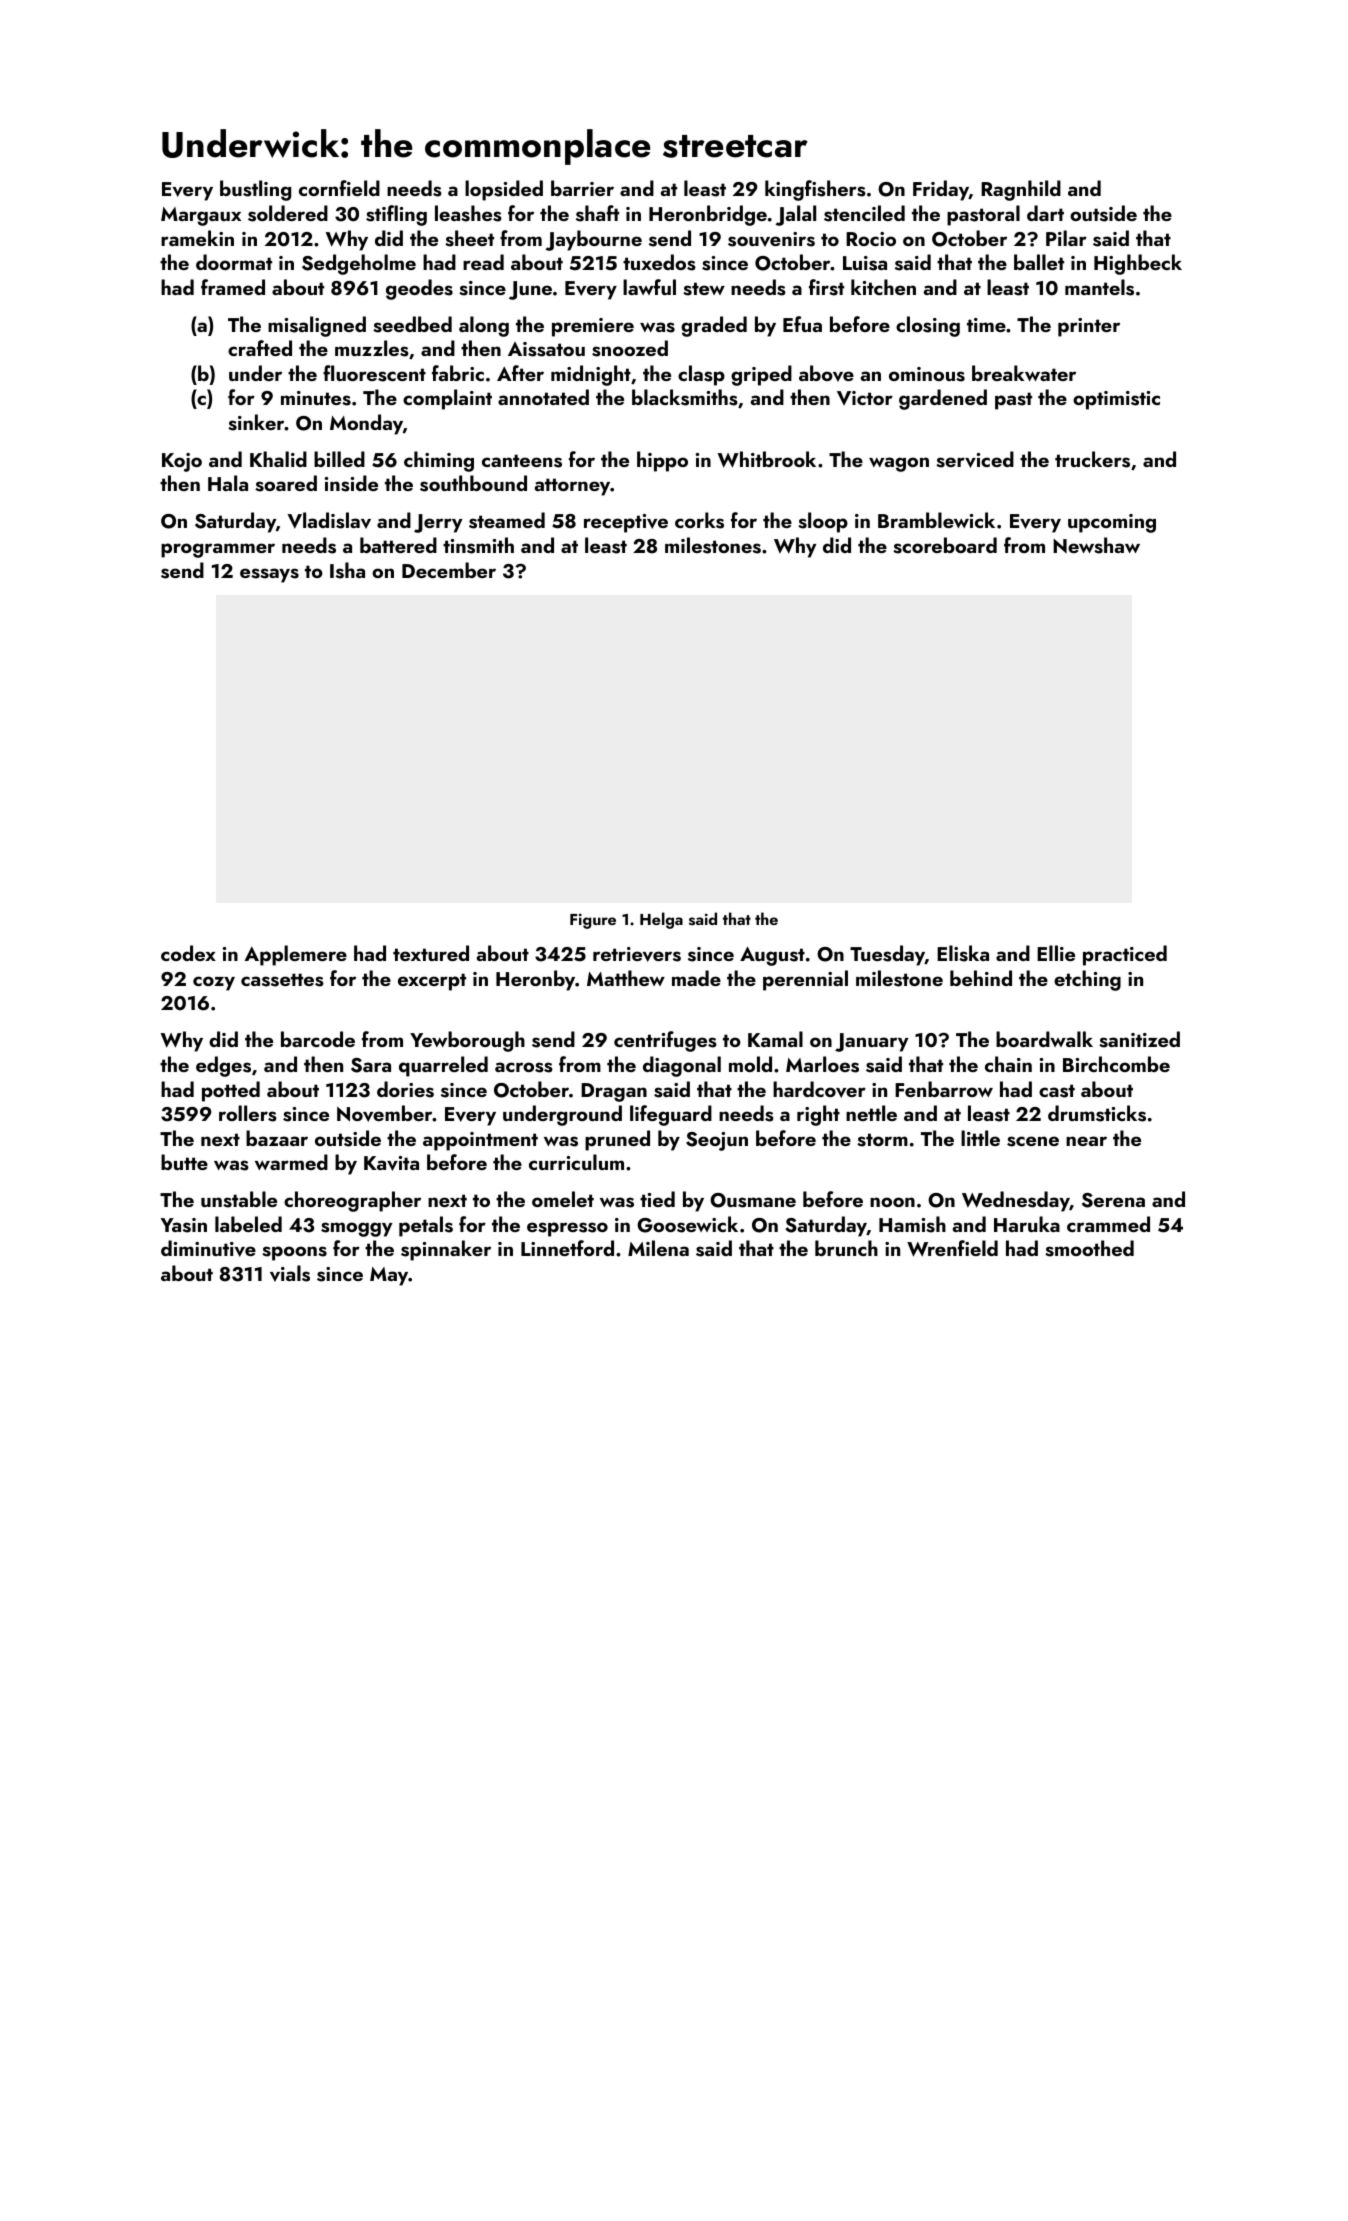 The width and height of the screenshot is (1348, 2221). Describe the element at coordinates (282, 980) in the screenshot. I see `cassettes` at that location.
